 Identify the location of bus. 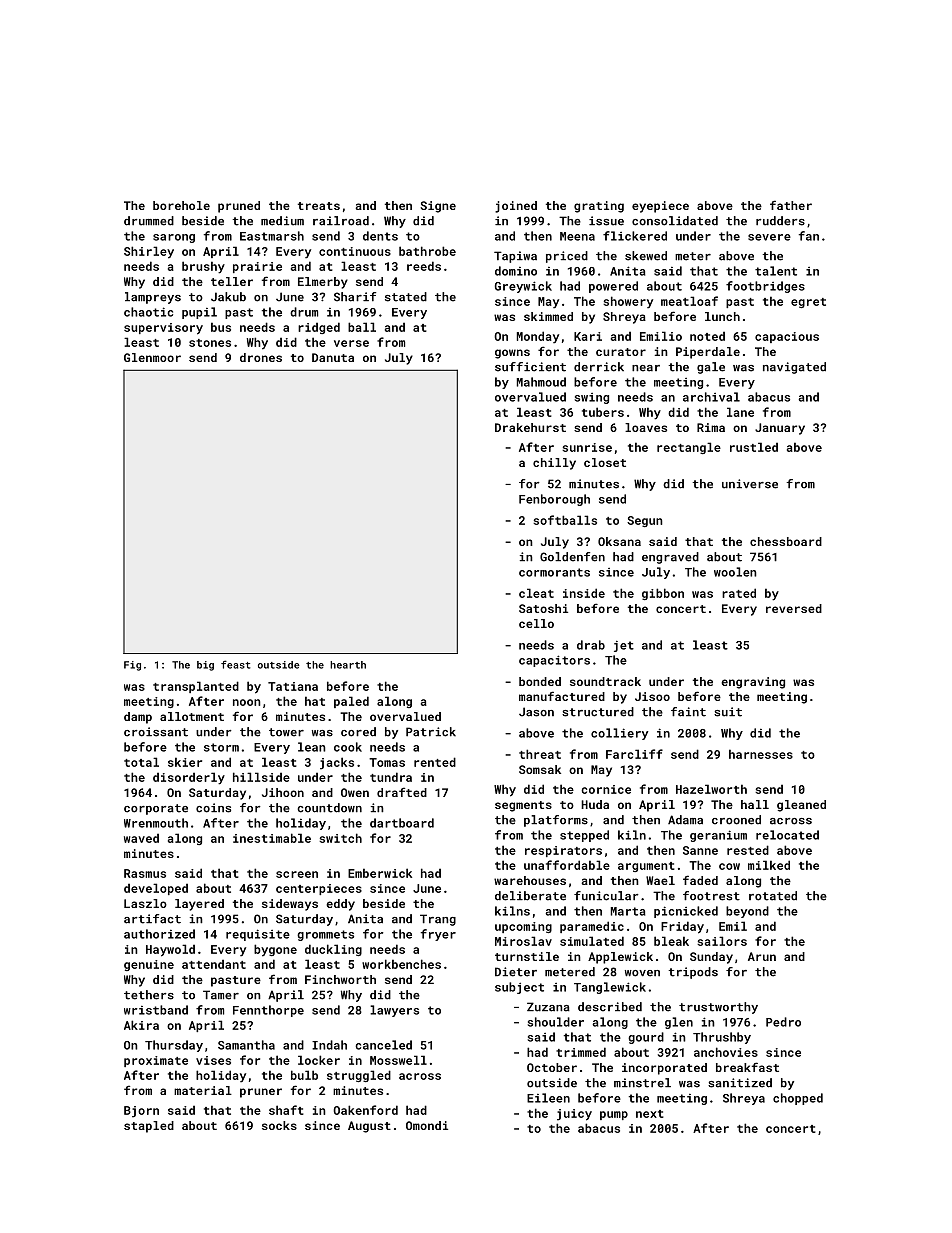
(221, 327).
